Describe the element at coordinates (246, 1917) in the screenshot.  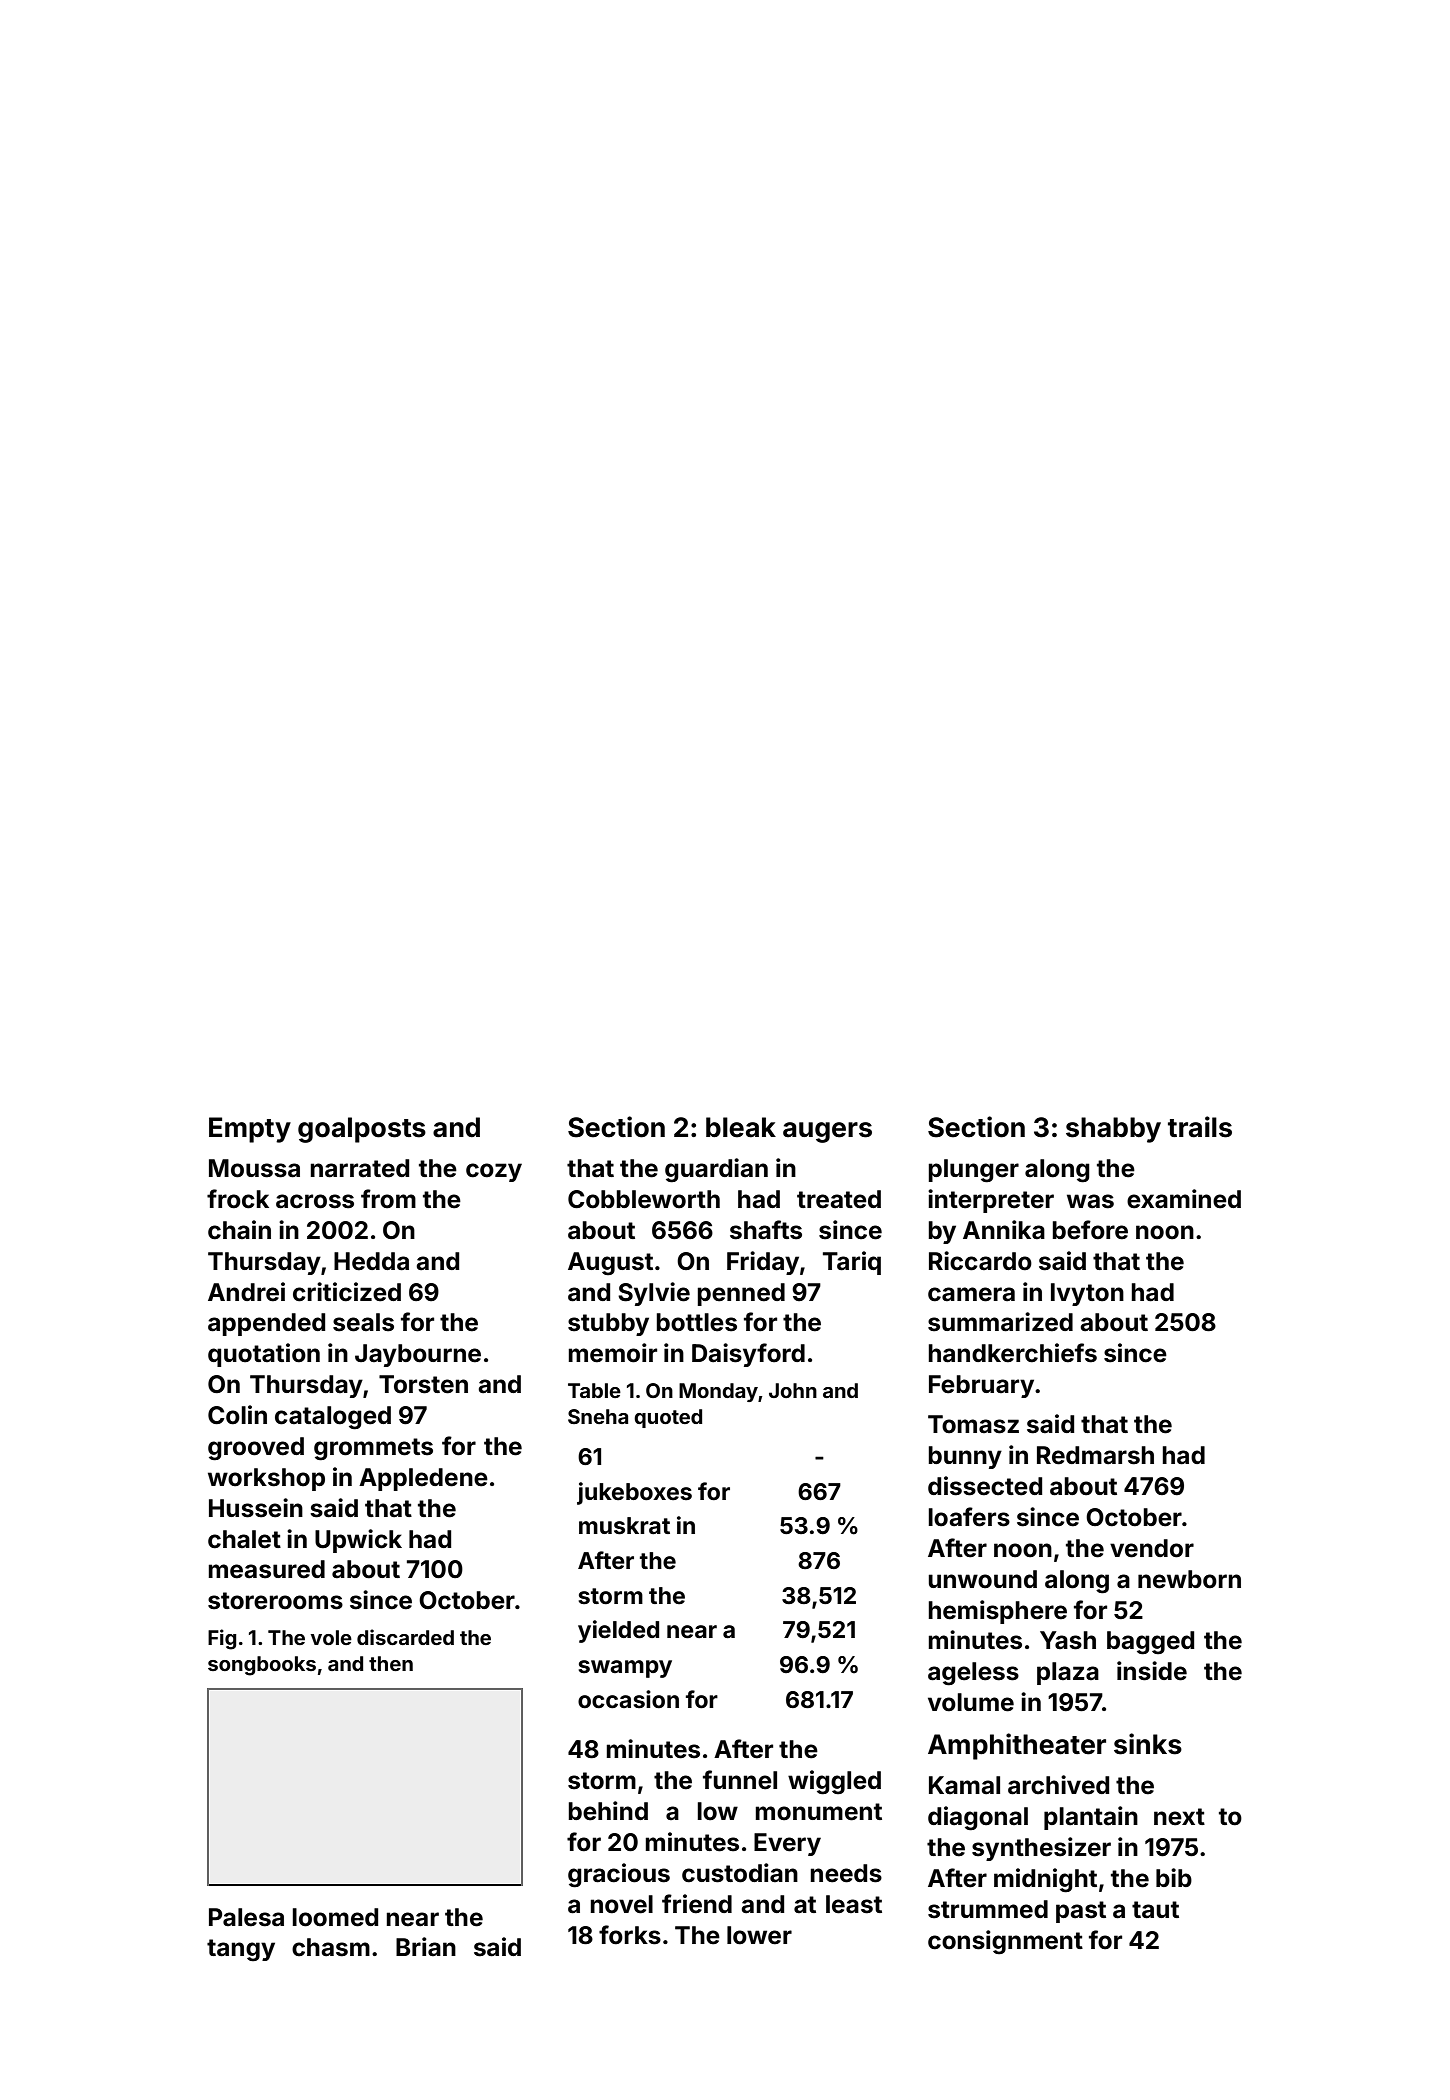
I see `Palesa` at that location.
